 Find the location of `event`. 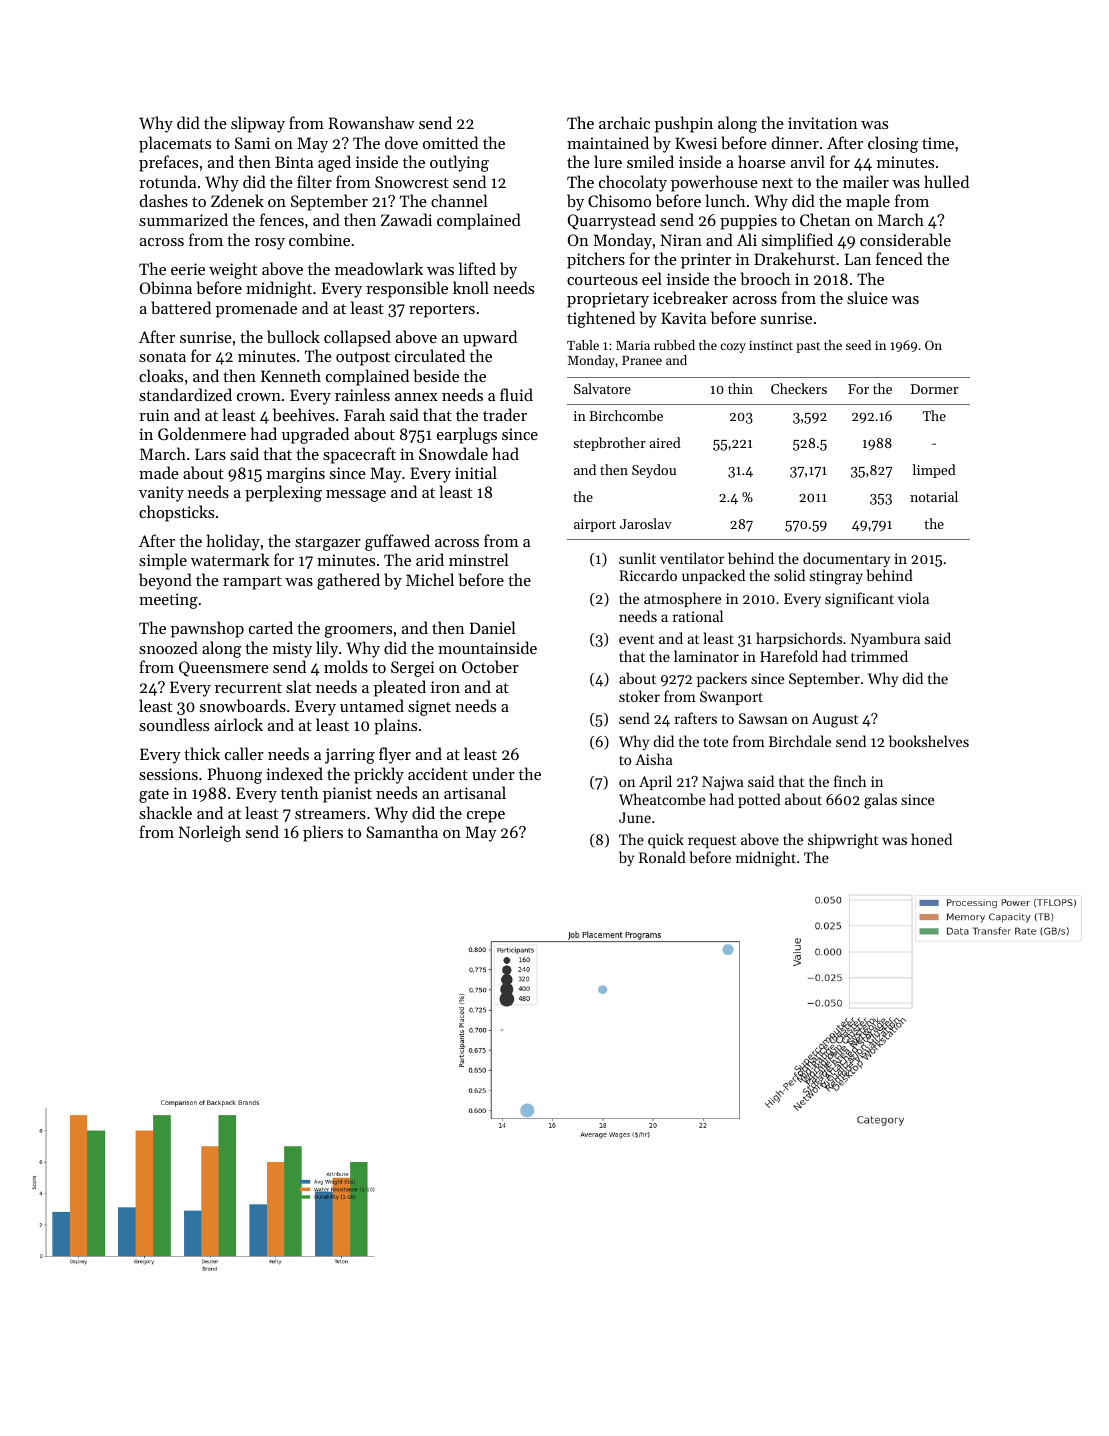

event is located at coordinates (637, 639).
